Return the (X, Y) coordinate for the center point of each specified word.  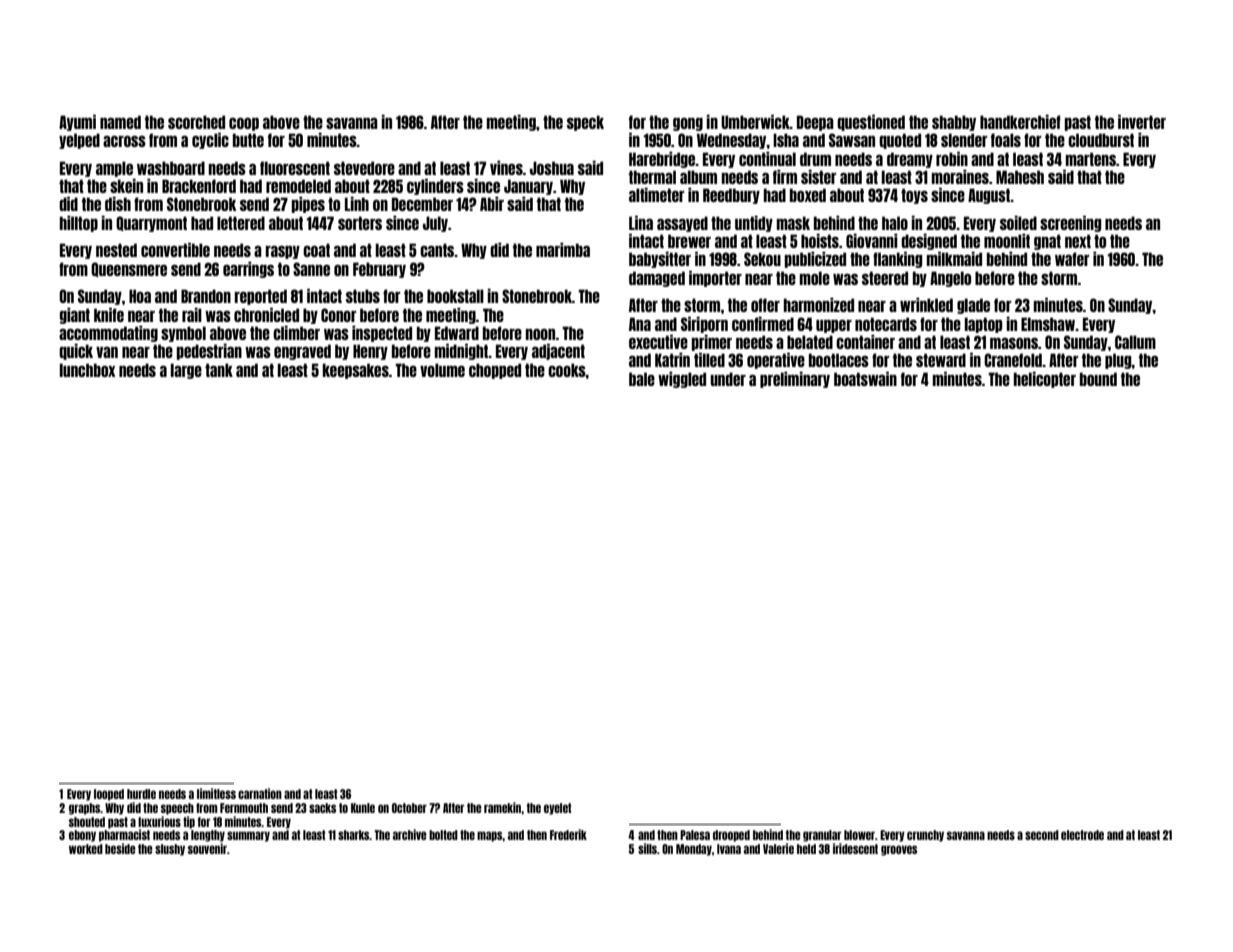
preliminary (795, 380)
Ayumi (77, 122)
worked (86, 849)
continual (767, 159)
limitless (216, 793)
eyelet (558, 809)
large (186, 371)
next (1078, 241)
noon (541, 334)
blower (859, 835)
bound (1098, 379)
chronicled (266, 314)
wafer (1072, 259)
